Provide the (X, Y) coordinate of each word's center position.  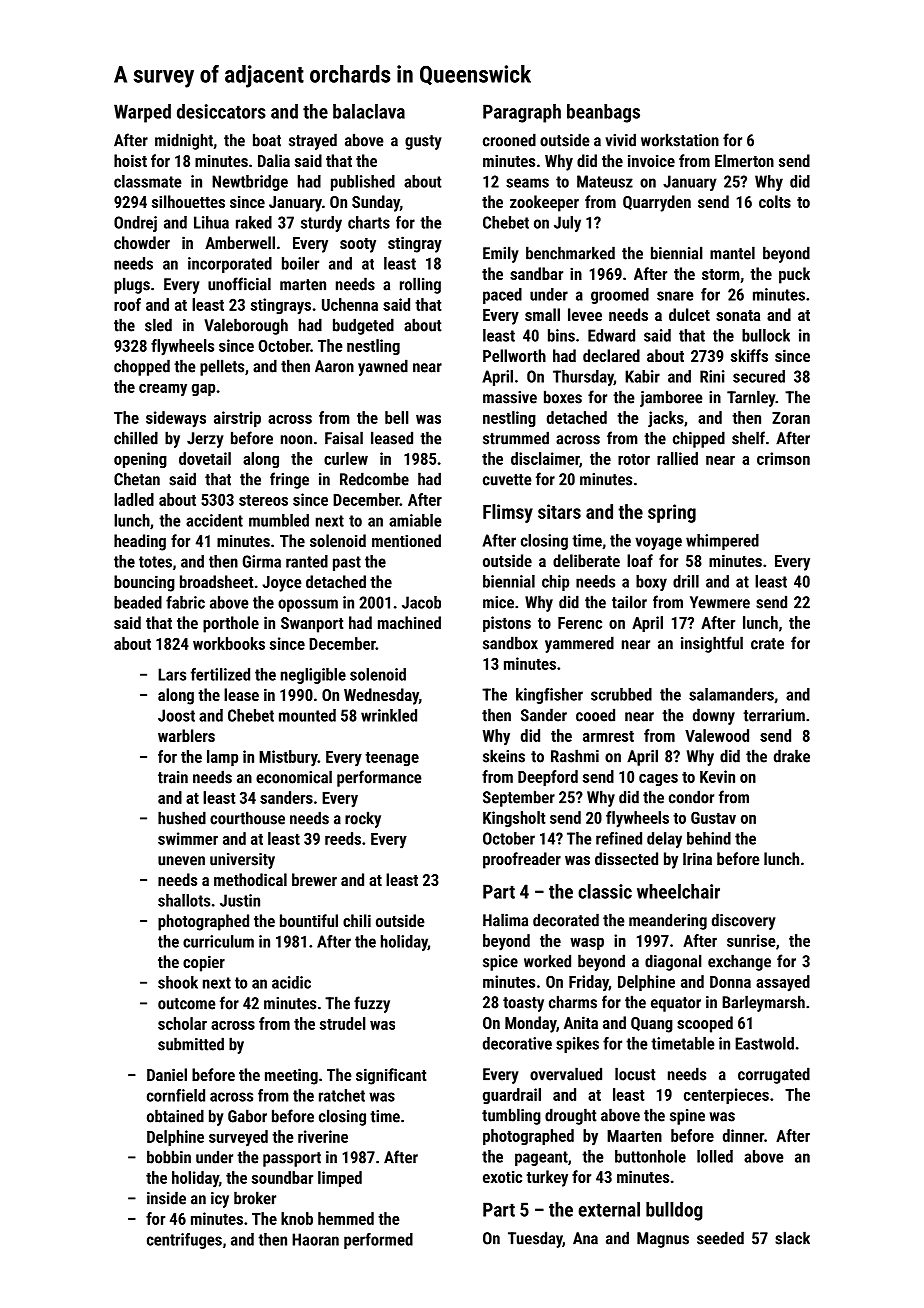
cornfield (176, 1095)
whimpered (722, 542)
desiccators (221, 111)
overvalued (566, 1074)
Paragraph (522, 113)
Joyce (282, 584)
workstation (680, 140)
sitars (559, 511)
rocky (363, 819)
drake (792, 756)
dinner (743, 1135)
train (173, 777)
